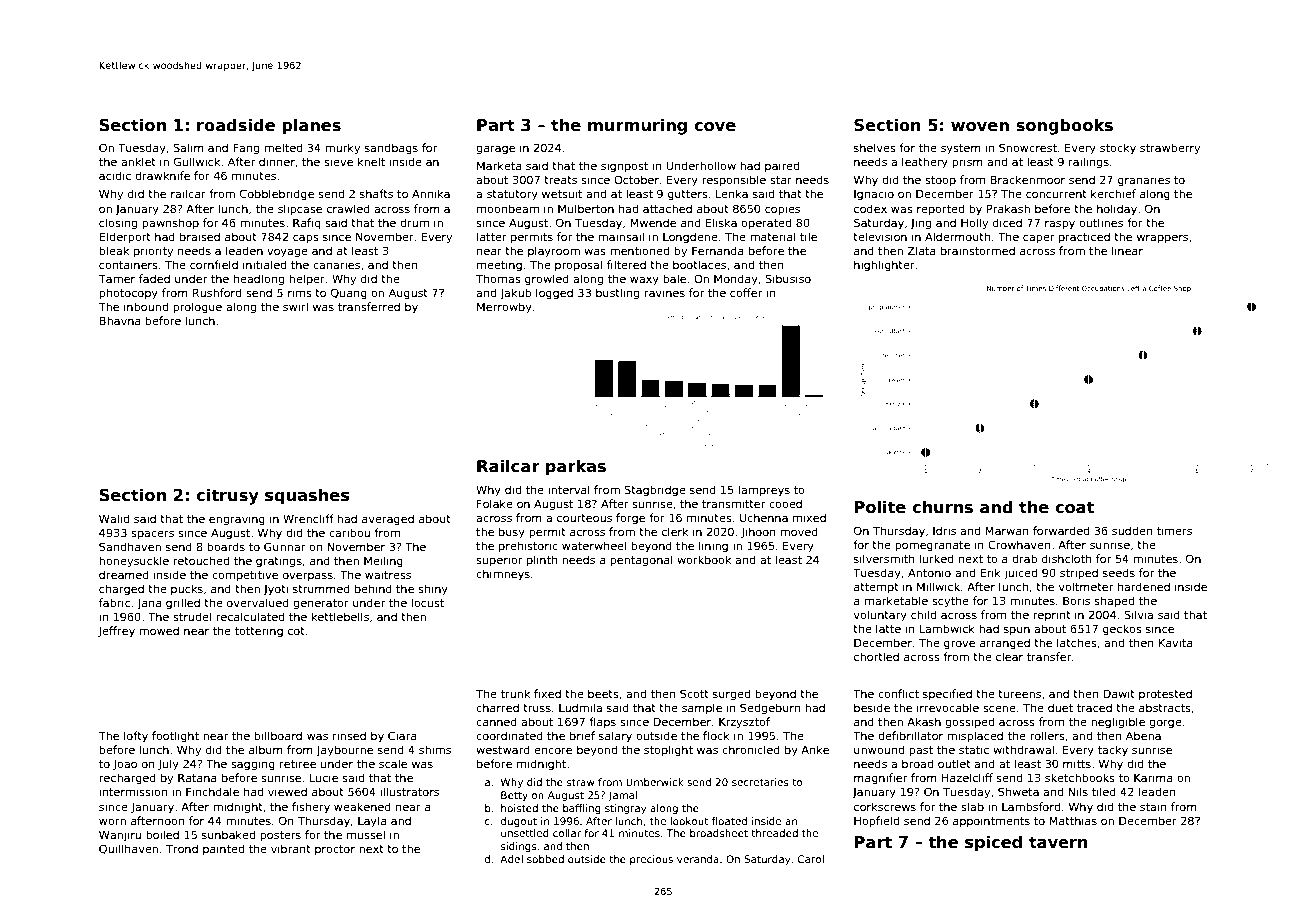  I want to click on roadside, so click(236, 125).
